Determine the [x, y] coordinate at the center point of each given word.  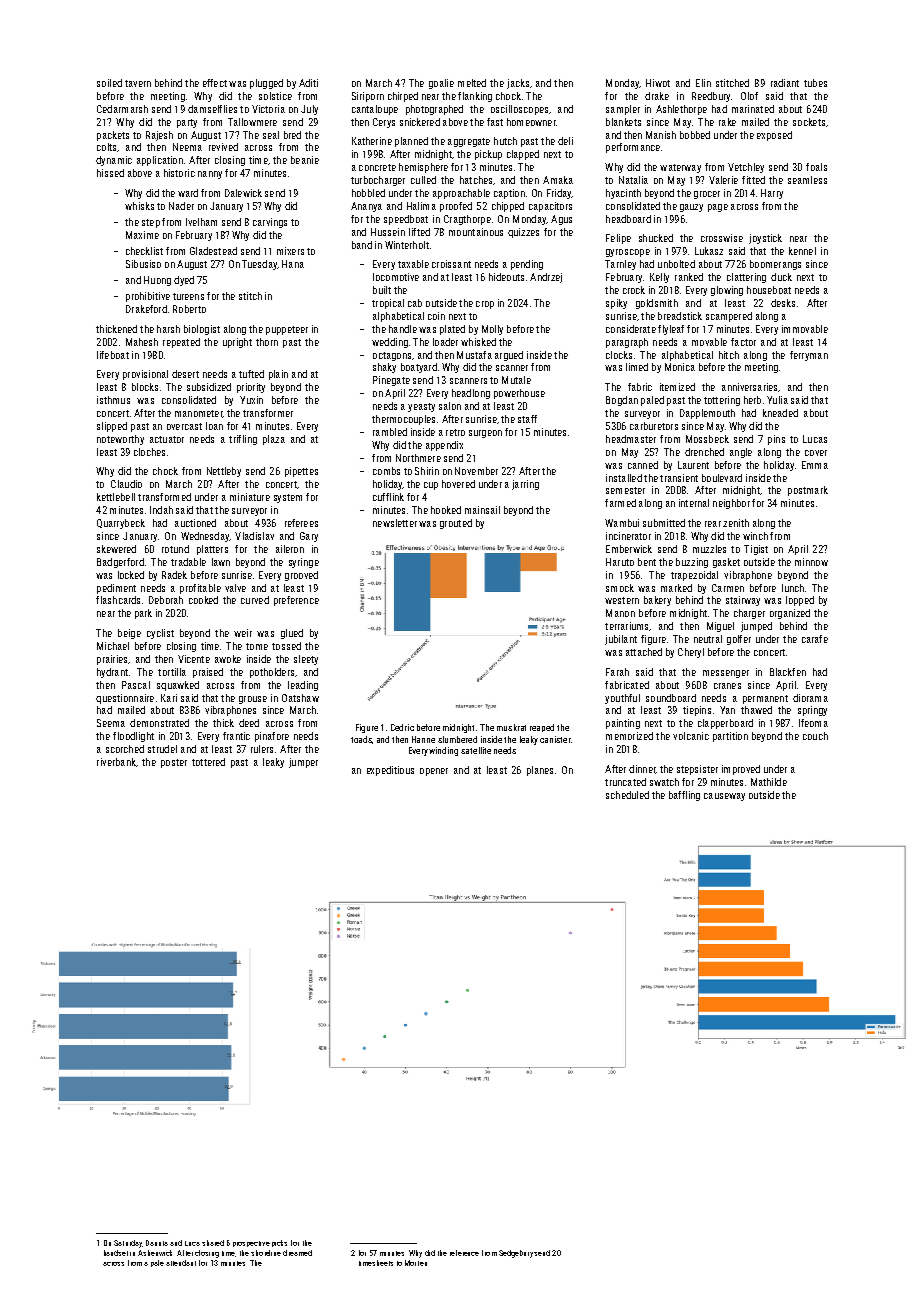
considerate [631, 329]
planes [540, 771]
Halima [421, 206]
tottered [208, 762]
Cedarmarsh [122, 109]
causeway [724, 797]
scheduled [627, 795]
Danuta [157, 1243]
